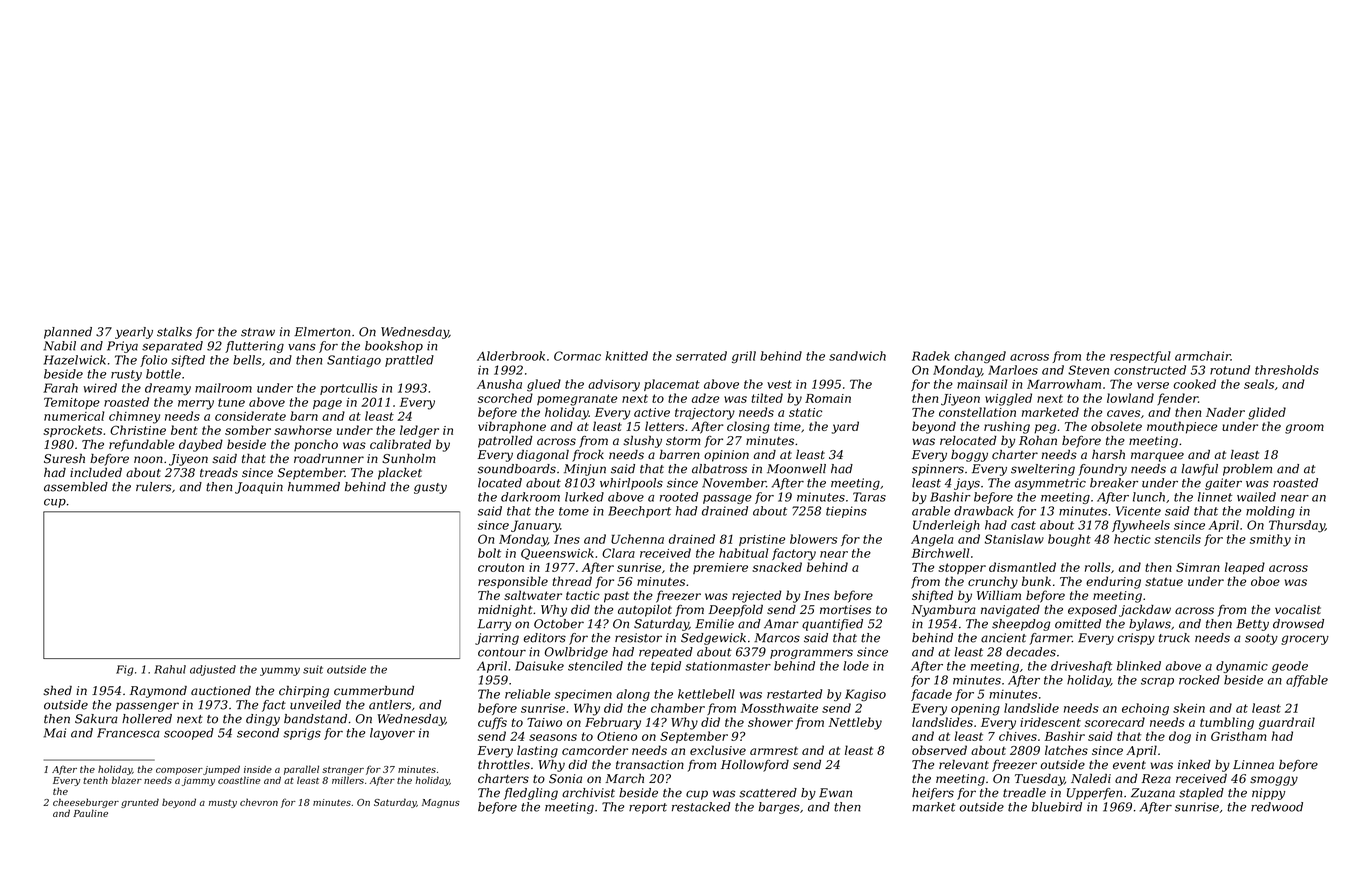  Describe the element at coordinates (122, 347) in the screenshot. I see `Priya` at that location.
